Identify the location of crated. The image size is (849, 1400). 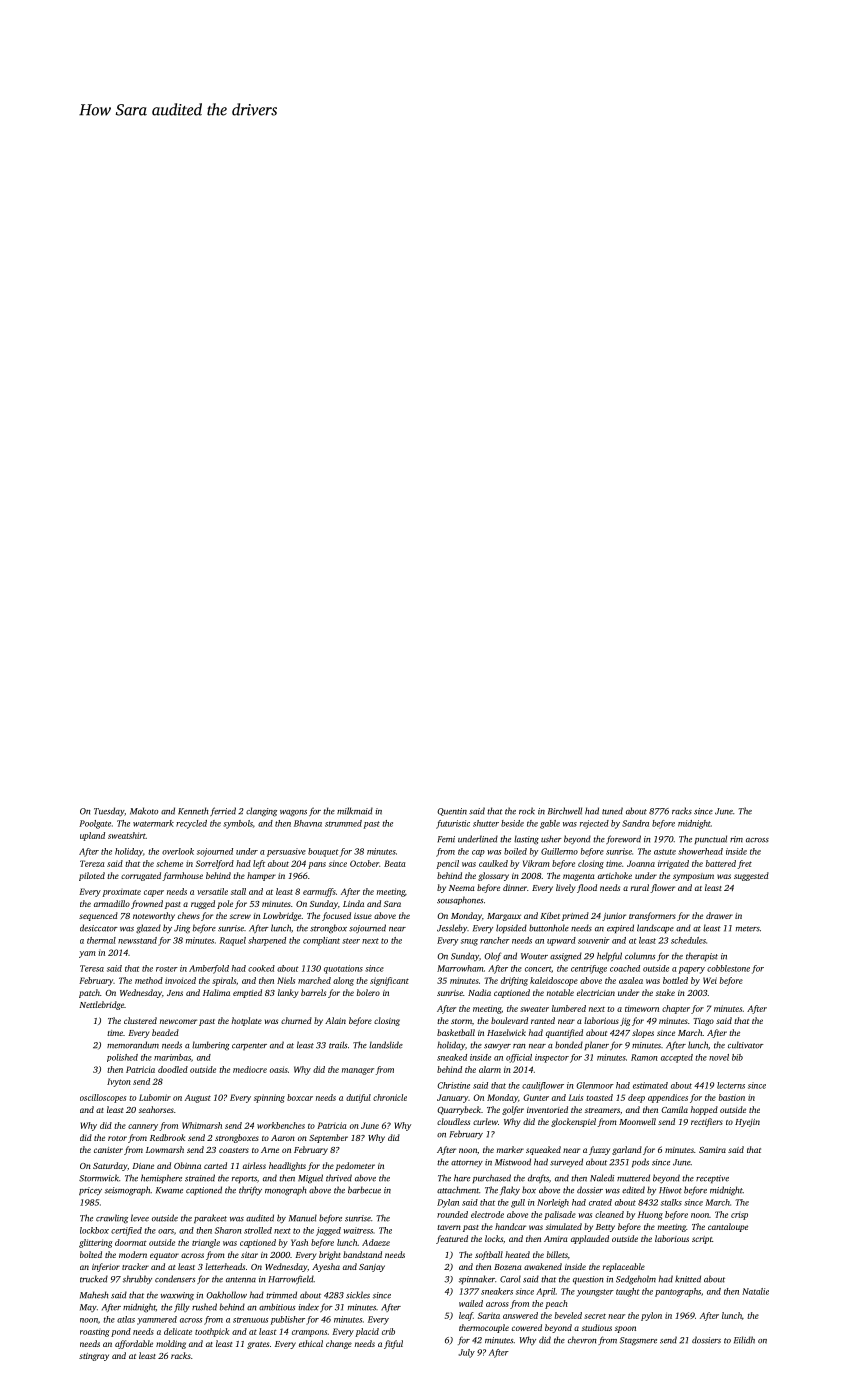
(600, 1202).
